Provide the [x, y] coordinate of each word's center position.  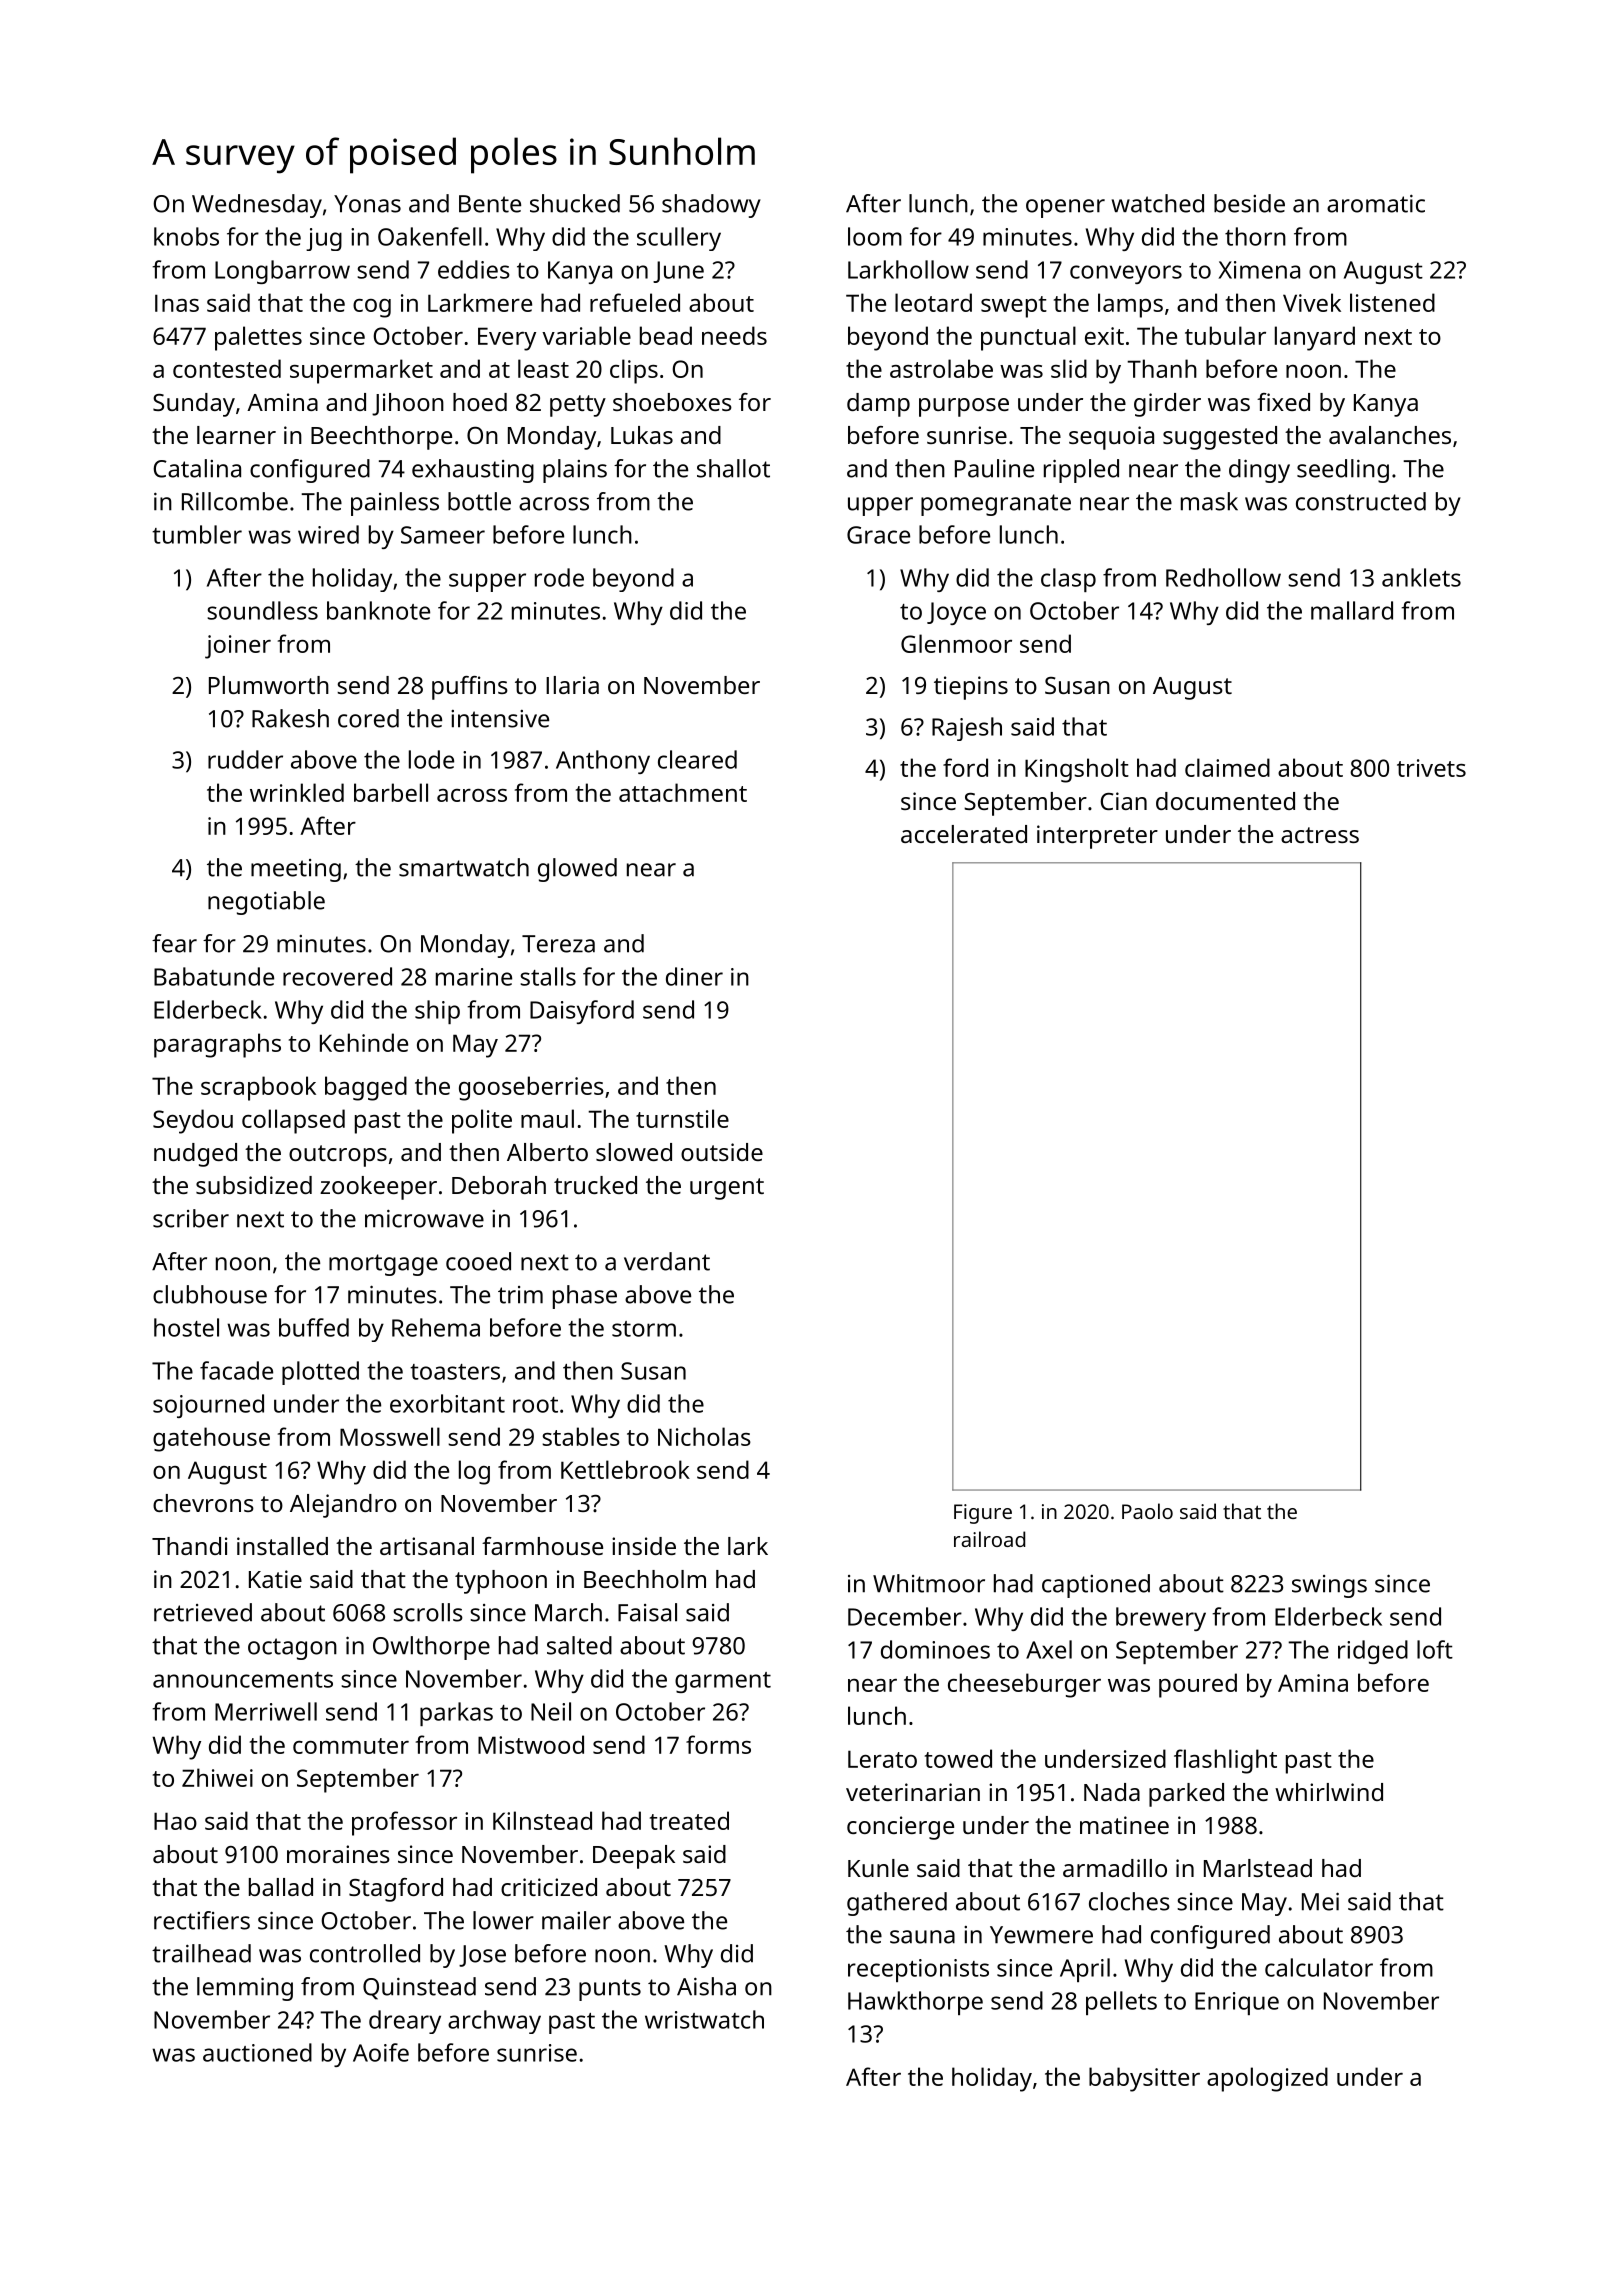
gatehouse [211, 1439]
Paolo [1147, 1511]
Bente [490, 204]
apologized [1267, 2079]
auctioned [257, 2052]
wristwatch [704, 2019]
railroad [989, 1539]
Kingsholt [1077, 770]
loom [875, 236]
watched [1158, 203]
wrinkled [297, 792]
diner [694, 976]
